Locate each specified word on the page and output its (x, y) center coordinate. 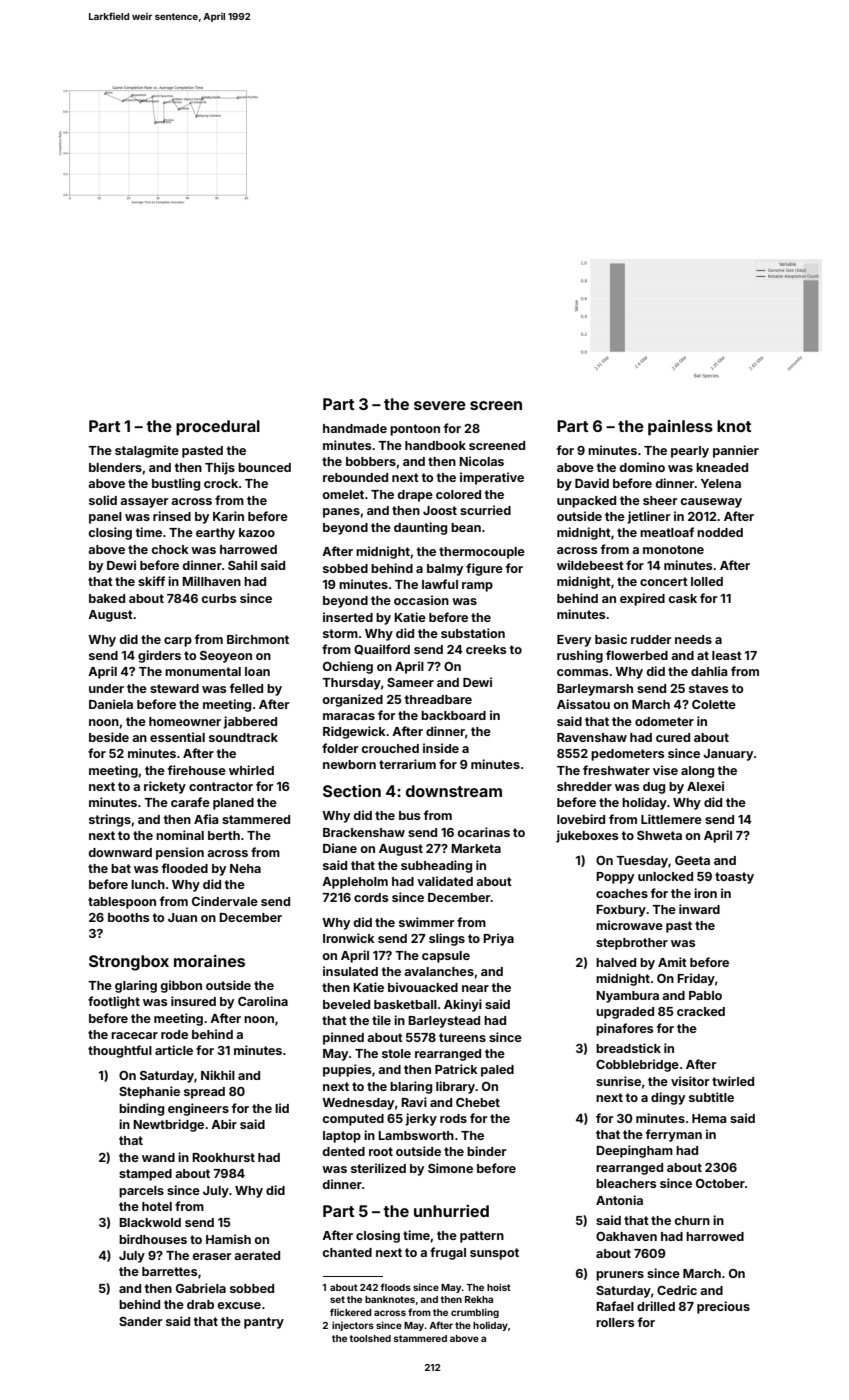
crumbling (475, 1313)
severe (440, 405)
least (727, 655)
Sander (140, 1321)
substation (473, 633)
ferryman (674, 1135)
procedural (218, 428)
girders (159, 656)
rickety (165, 787)
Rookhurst (223, 1157)
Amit (672, 962)
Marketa (476, 848)
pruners (620, 1276)
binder (486, 1151)
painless (680, 428)
